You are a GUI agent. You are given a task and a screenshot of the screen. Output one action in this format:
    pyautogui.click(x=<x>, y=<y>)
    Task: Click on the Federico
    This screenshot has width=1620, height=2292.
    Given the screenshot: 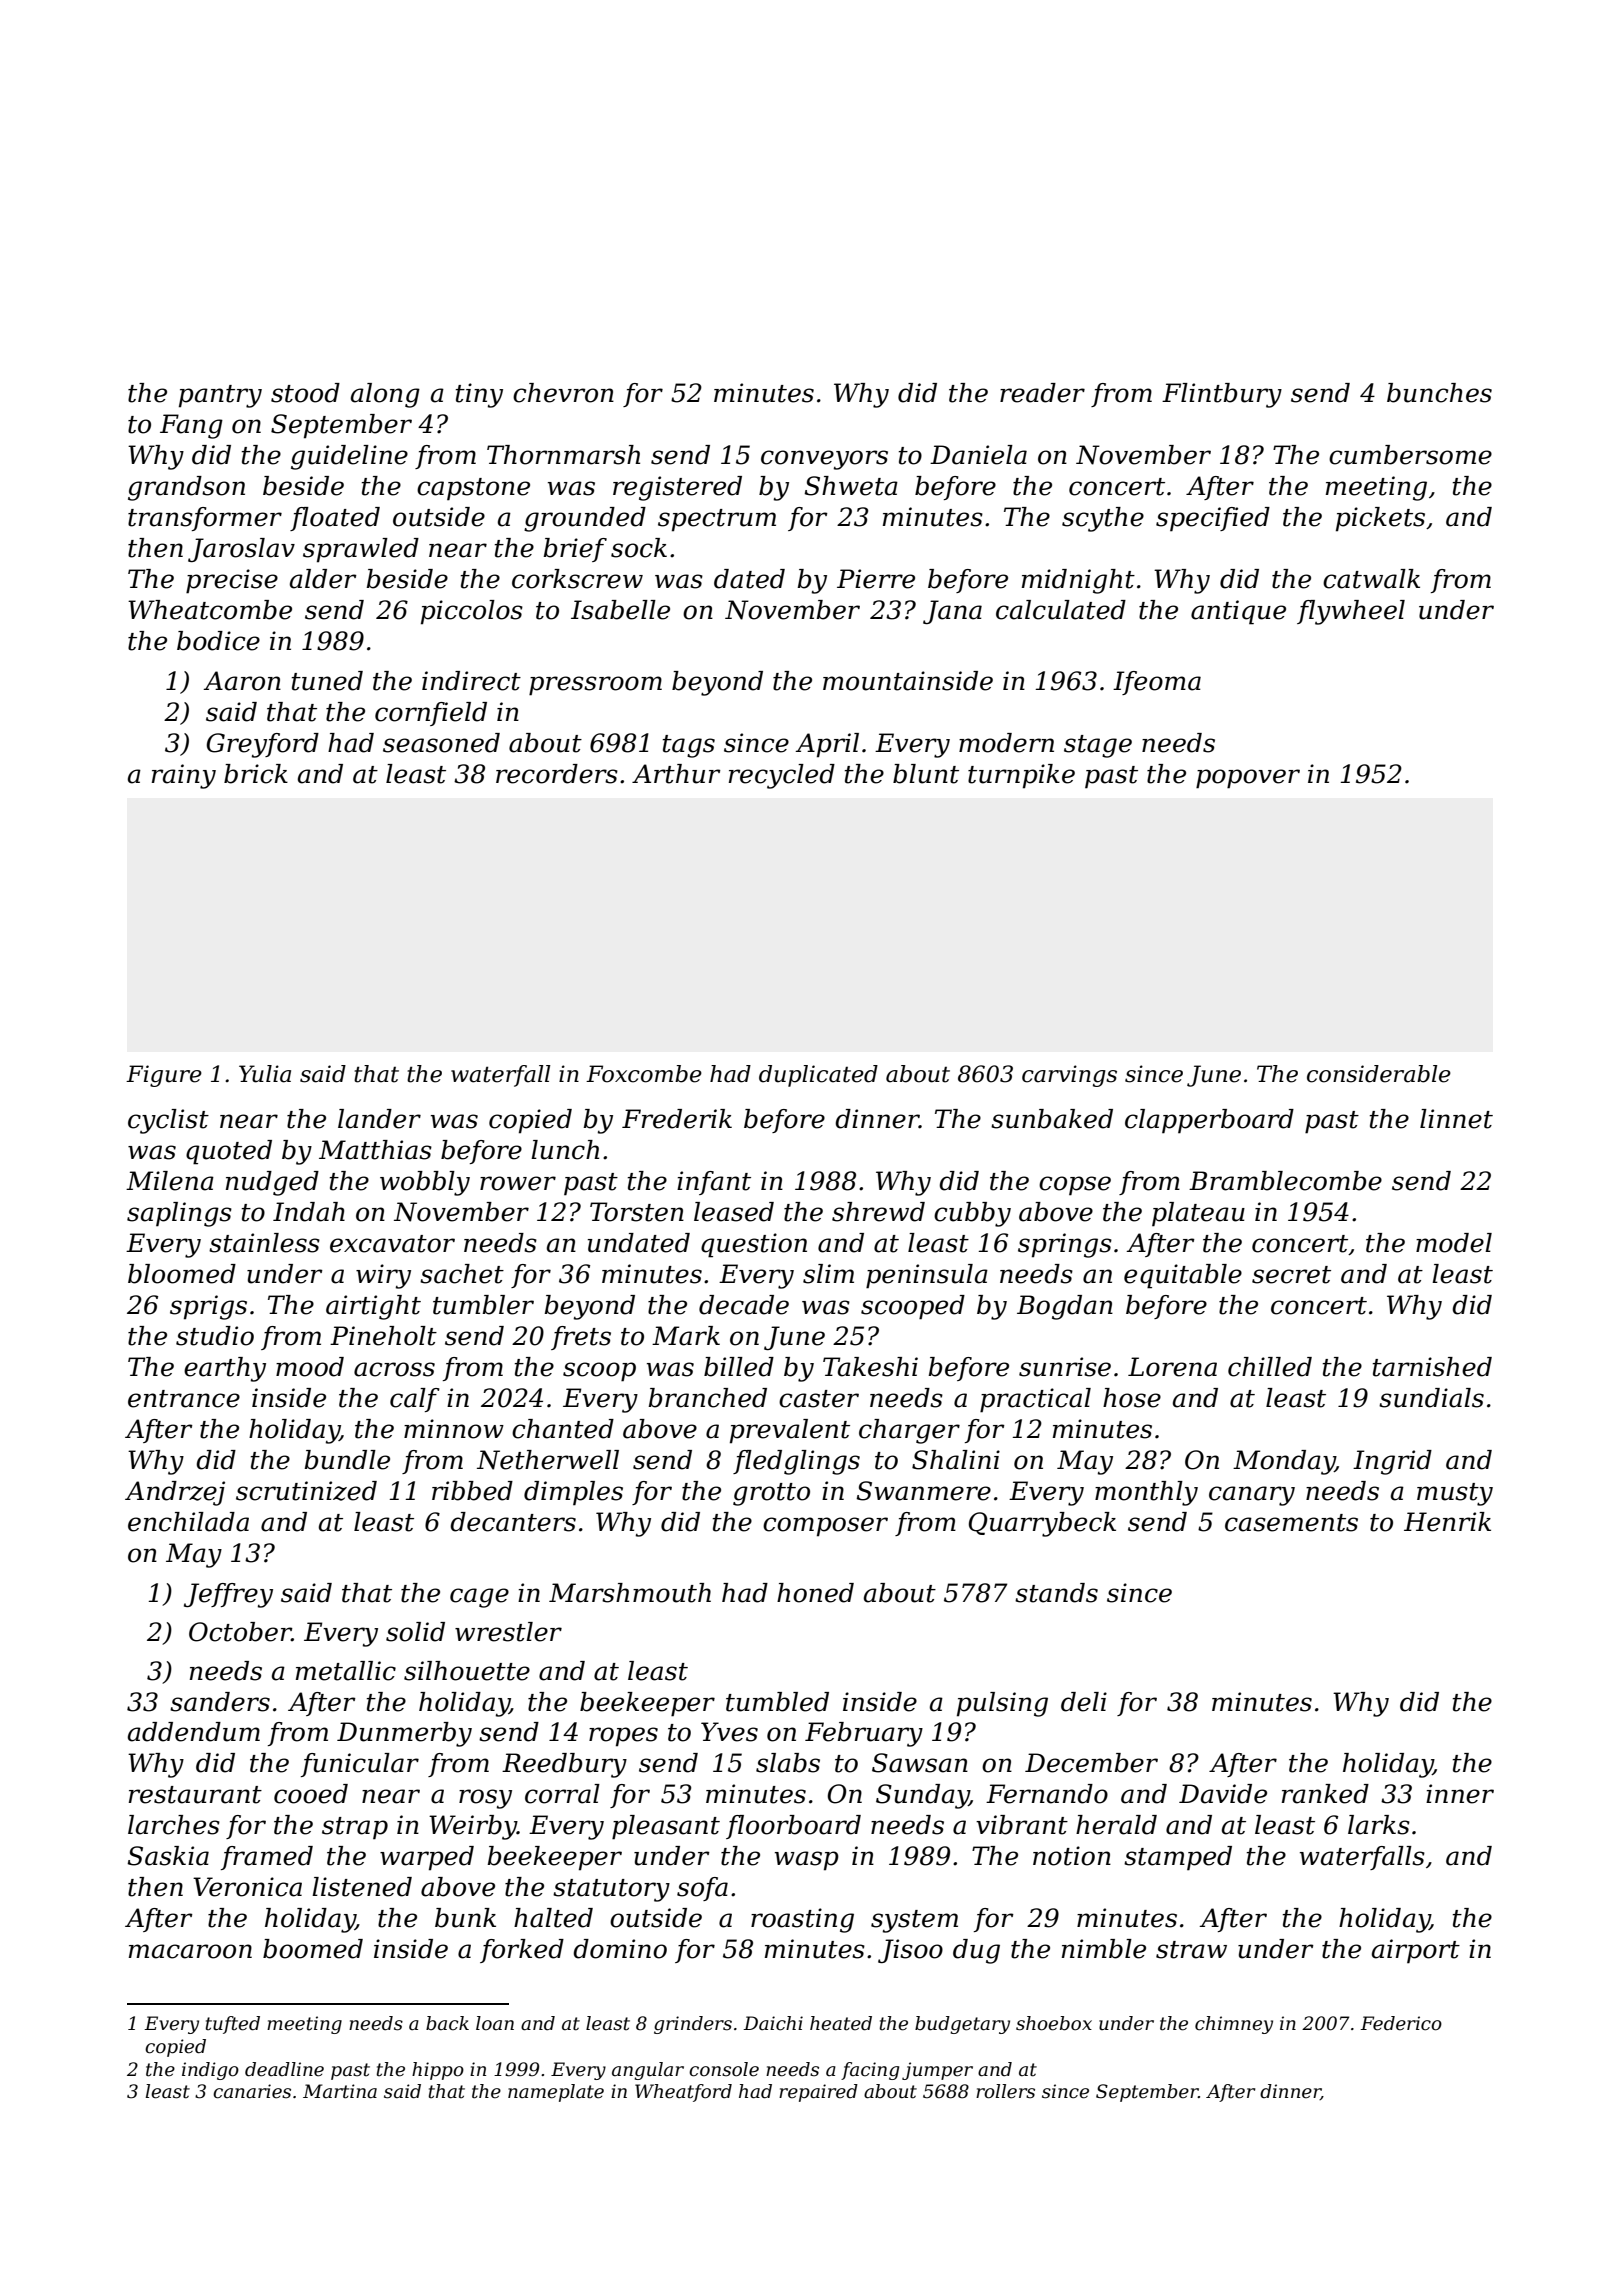 What is the action you would take?
    pyautogui.click(x=1401, y=2023)
